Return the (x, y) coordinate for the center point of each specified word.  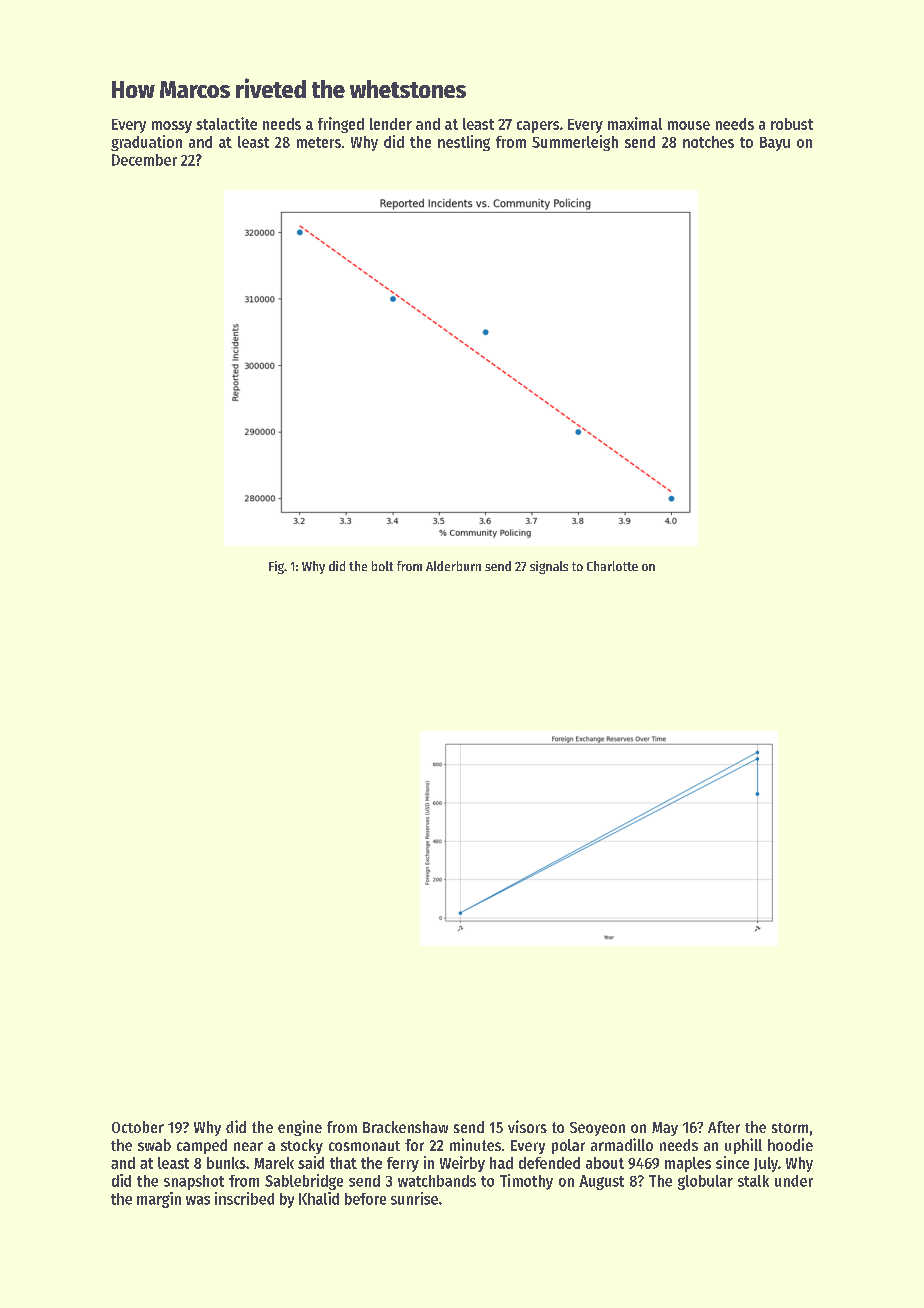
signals (549, 567)
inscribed (244, 1198)
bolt (382, 566)
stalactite (226, 123)
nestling (464, 143)
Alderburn (453, 566)
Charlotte (612, 566)
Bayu (775, 144)
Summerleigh (575, 143)
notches (708, 142)
